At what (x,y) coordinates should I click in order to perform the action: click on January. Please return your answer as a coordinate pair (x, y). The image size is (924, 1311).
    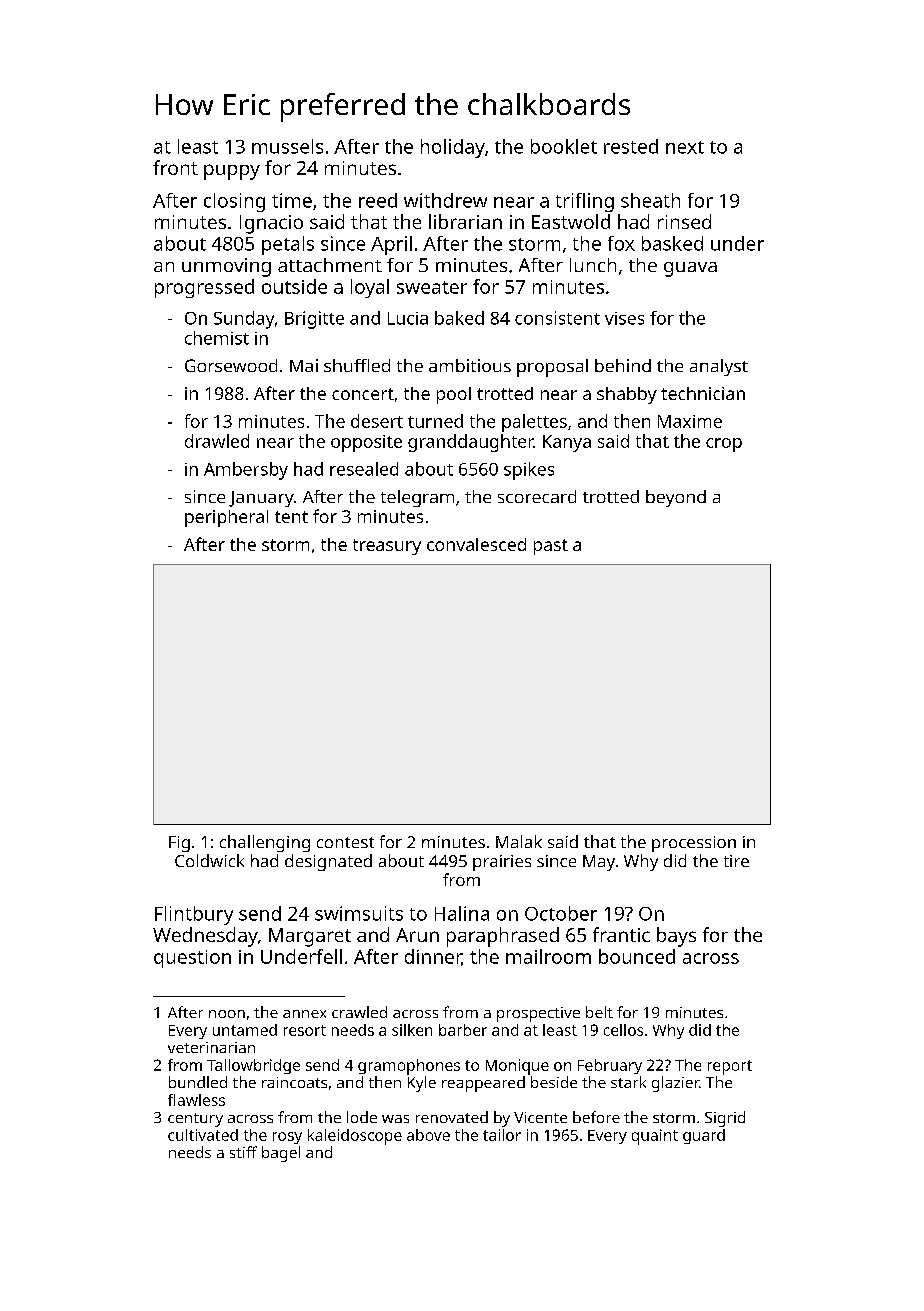
    Looking at the image, I should click on (261, 499).
